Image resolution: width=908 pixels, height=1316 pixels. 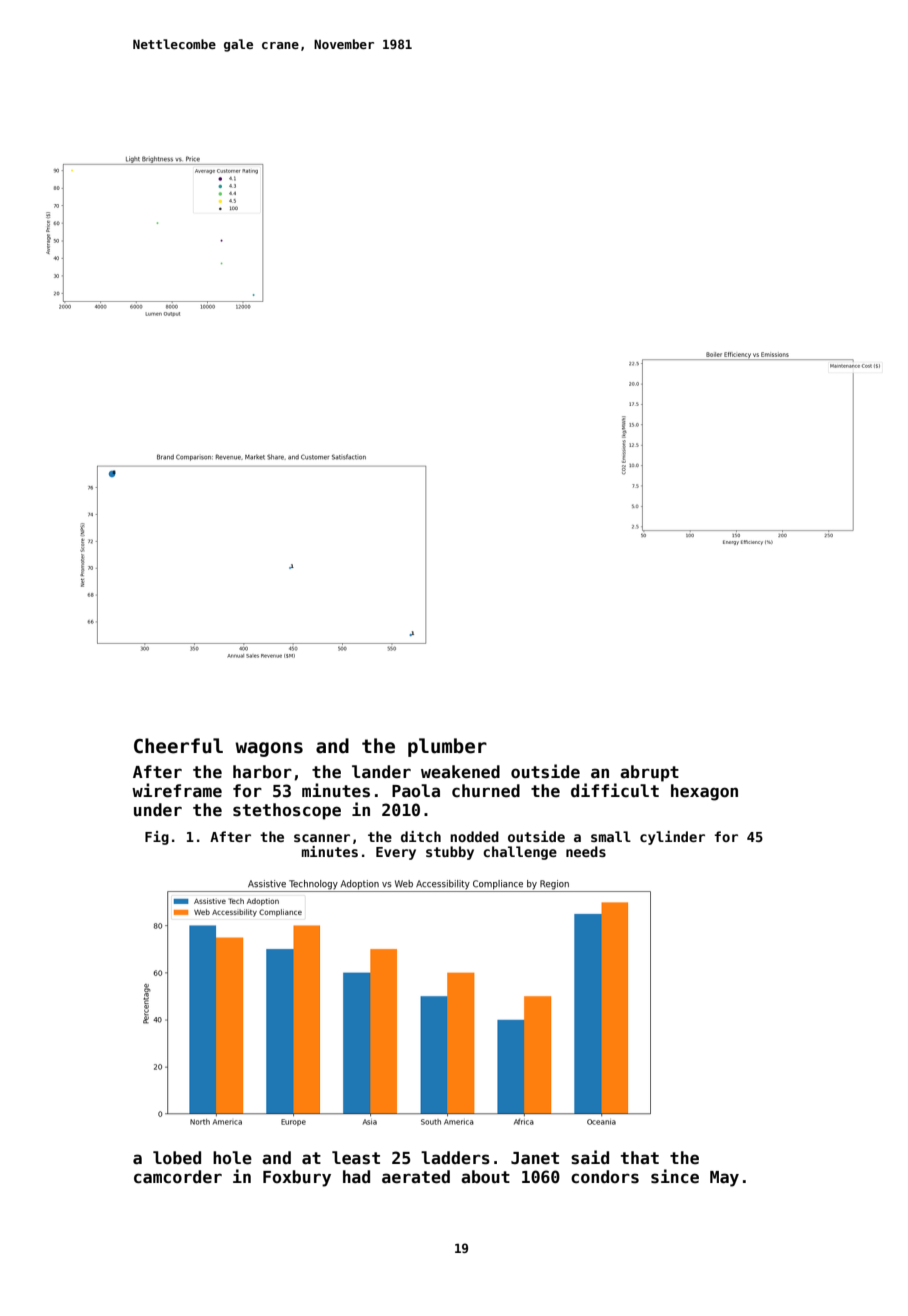 What do you see at coordinates (178, 746) in the page?
I see `Cheerful` at bounding box center [178, 746].
